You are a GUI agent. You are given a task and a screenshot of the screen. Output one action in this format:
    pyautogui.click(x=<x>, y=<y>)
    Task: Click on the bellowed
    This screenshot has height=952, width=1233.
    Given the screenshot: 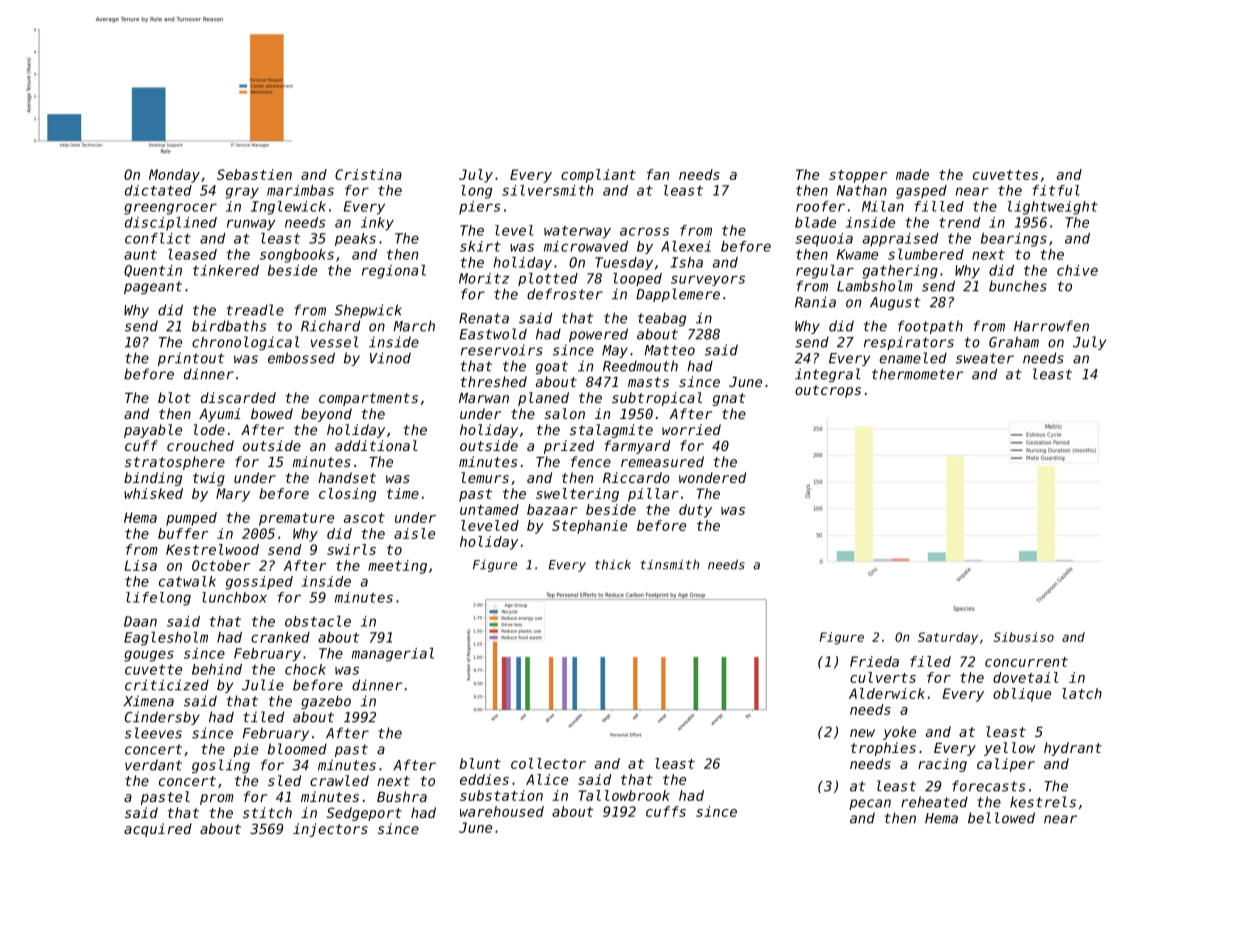 What is the action you would take?
    pyautogui.click(x=1001, y=818)
